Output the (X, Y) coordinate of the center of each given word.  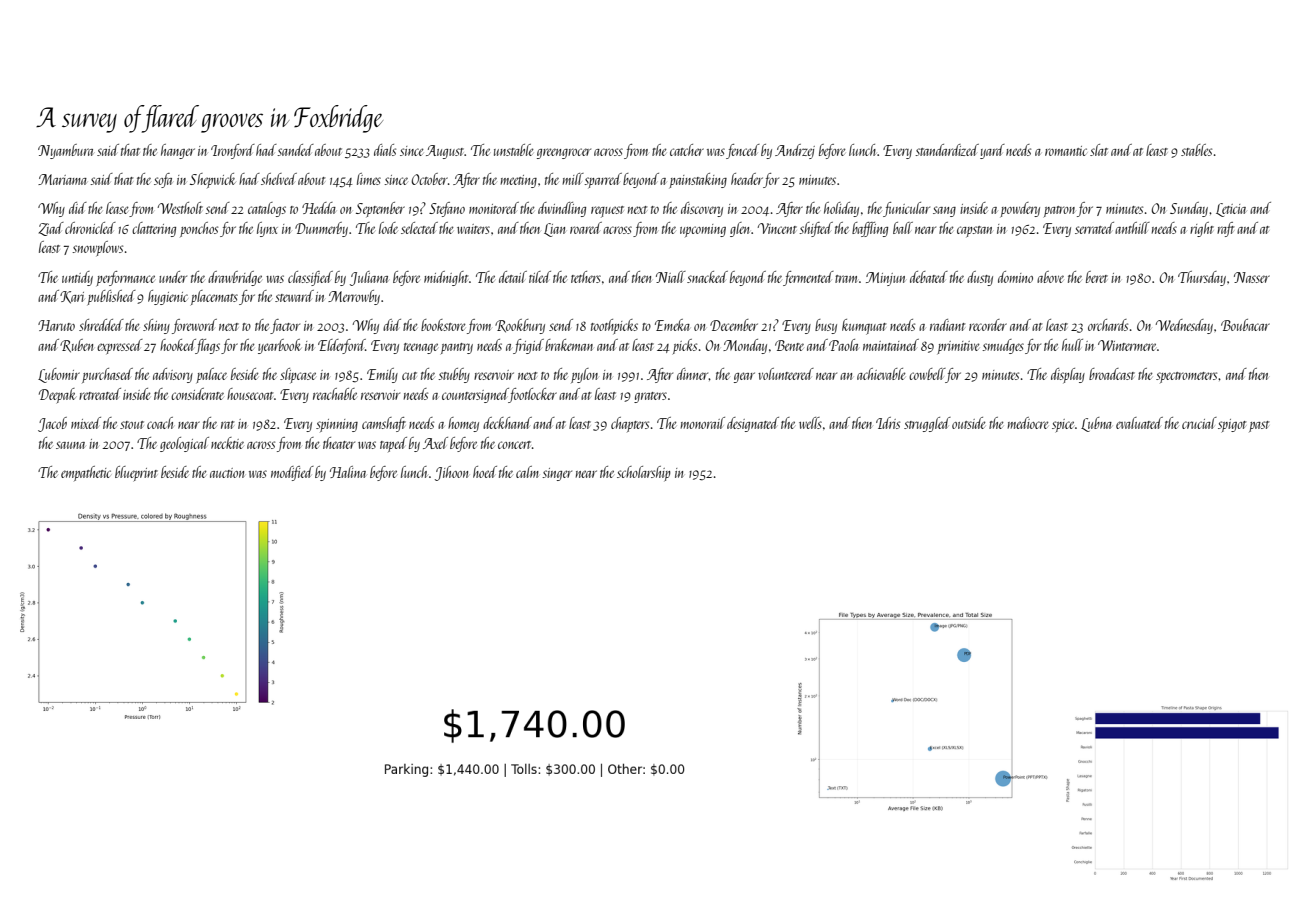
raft (1225, 229)
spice (1063, 425)
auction (227, 473)
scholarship (643, 473)
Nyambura (65, 151)
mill (573, 179)
